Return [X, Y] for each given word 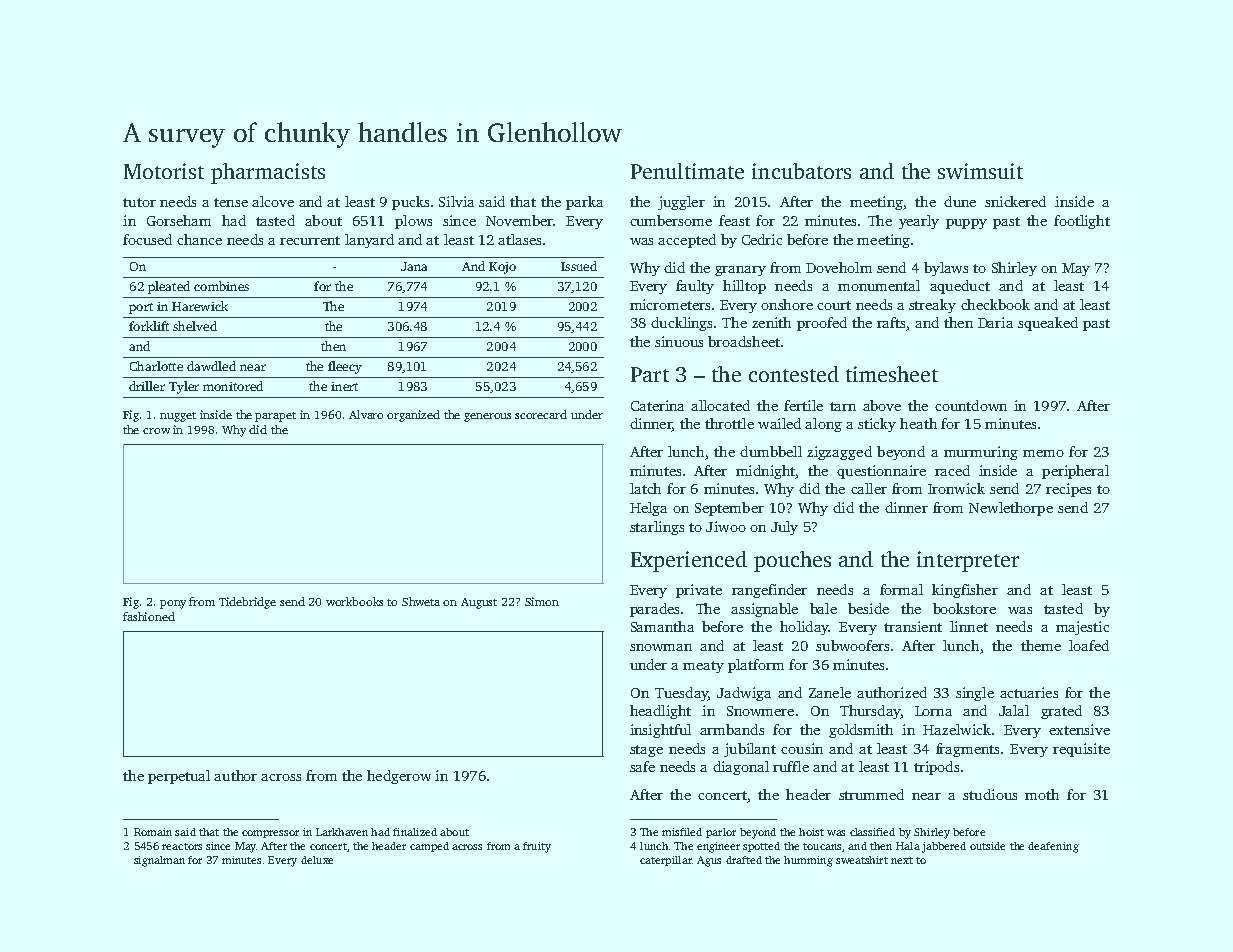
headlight [660, 712]
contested [794, 374]
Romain [153, 832]
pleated [169, 287]
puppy [966, 224]
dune [960, 201]
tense [231, 202]
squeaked [1048, 324]
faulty [695, 287]
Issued [579, 266]
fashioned [149, 616]
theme [1041, 645]
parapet [275, 417]
